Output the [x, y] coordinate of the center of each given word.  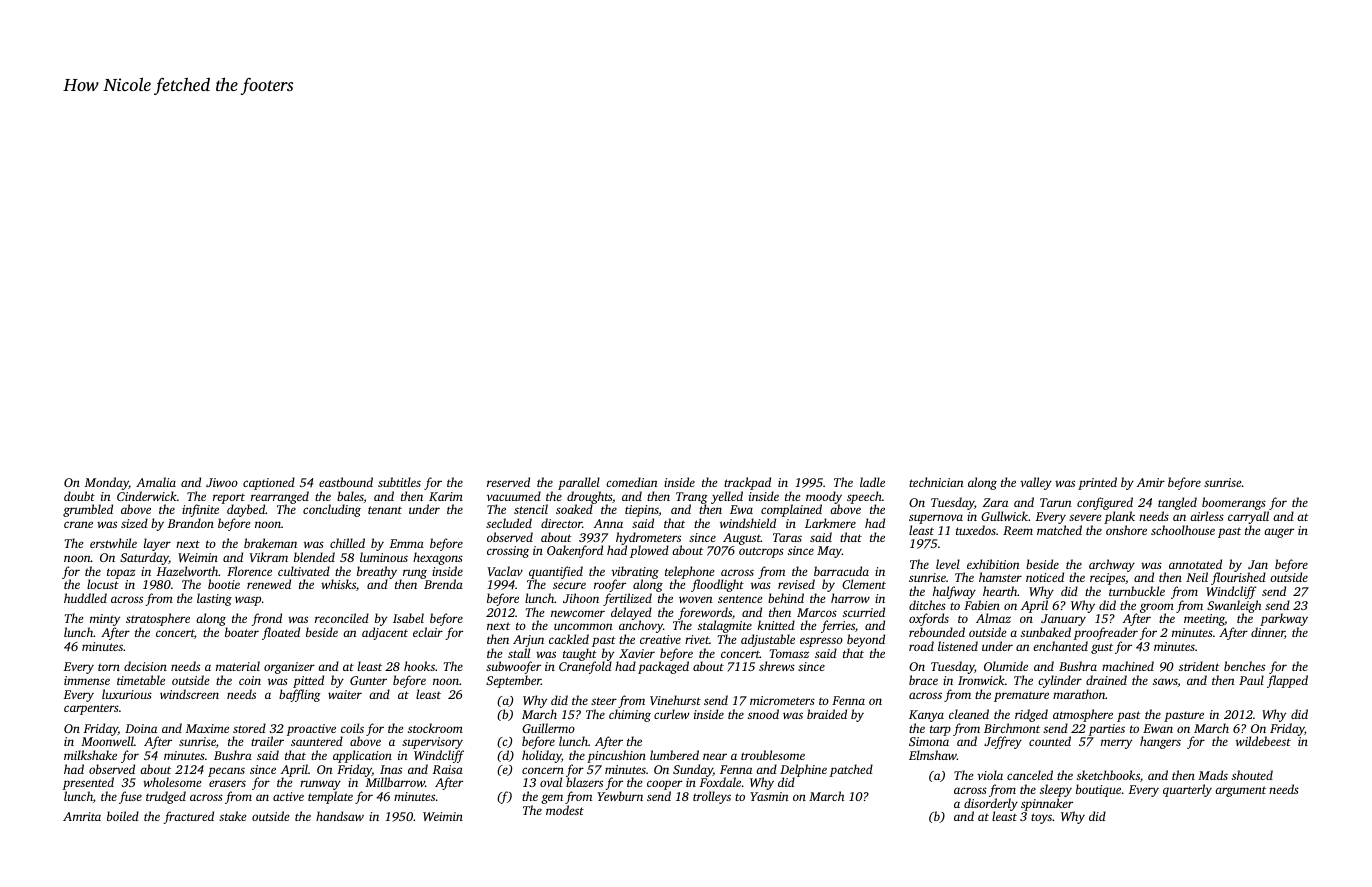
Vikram [269, 557]
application [362, 756]
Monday [107, 483]
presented [88, 783]
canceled [1030, 775]
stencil [531, 509]
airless [1207, 516]
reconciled [342, 618]
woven [696, 599]
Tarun [1056, 502]
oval [551, 782]
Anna [608, 523]
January [1063, 620]
